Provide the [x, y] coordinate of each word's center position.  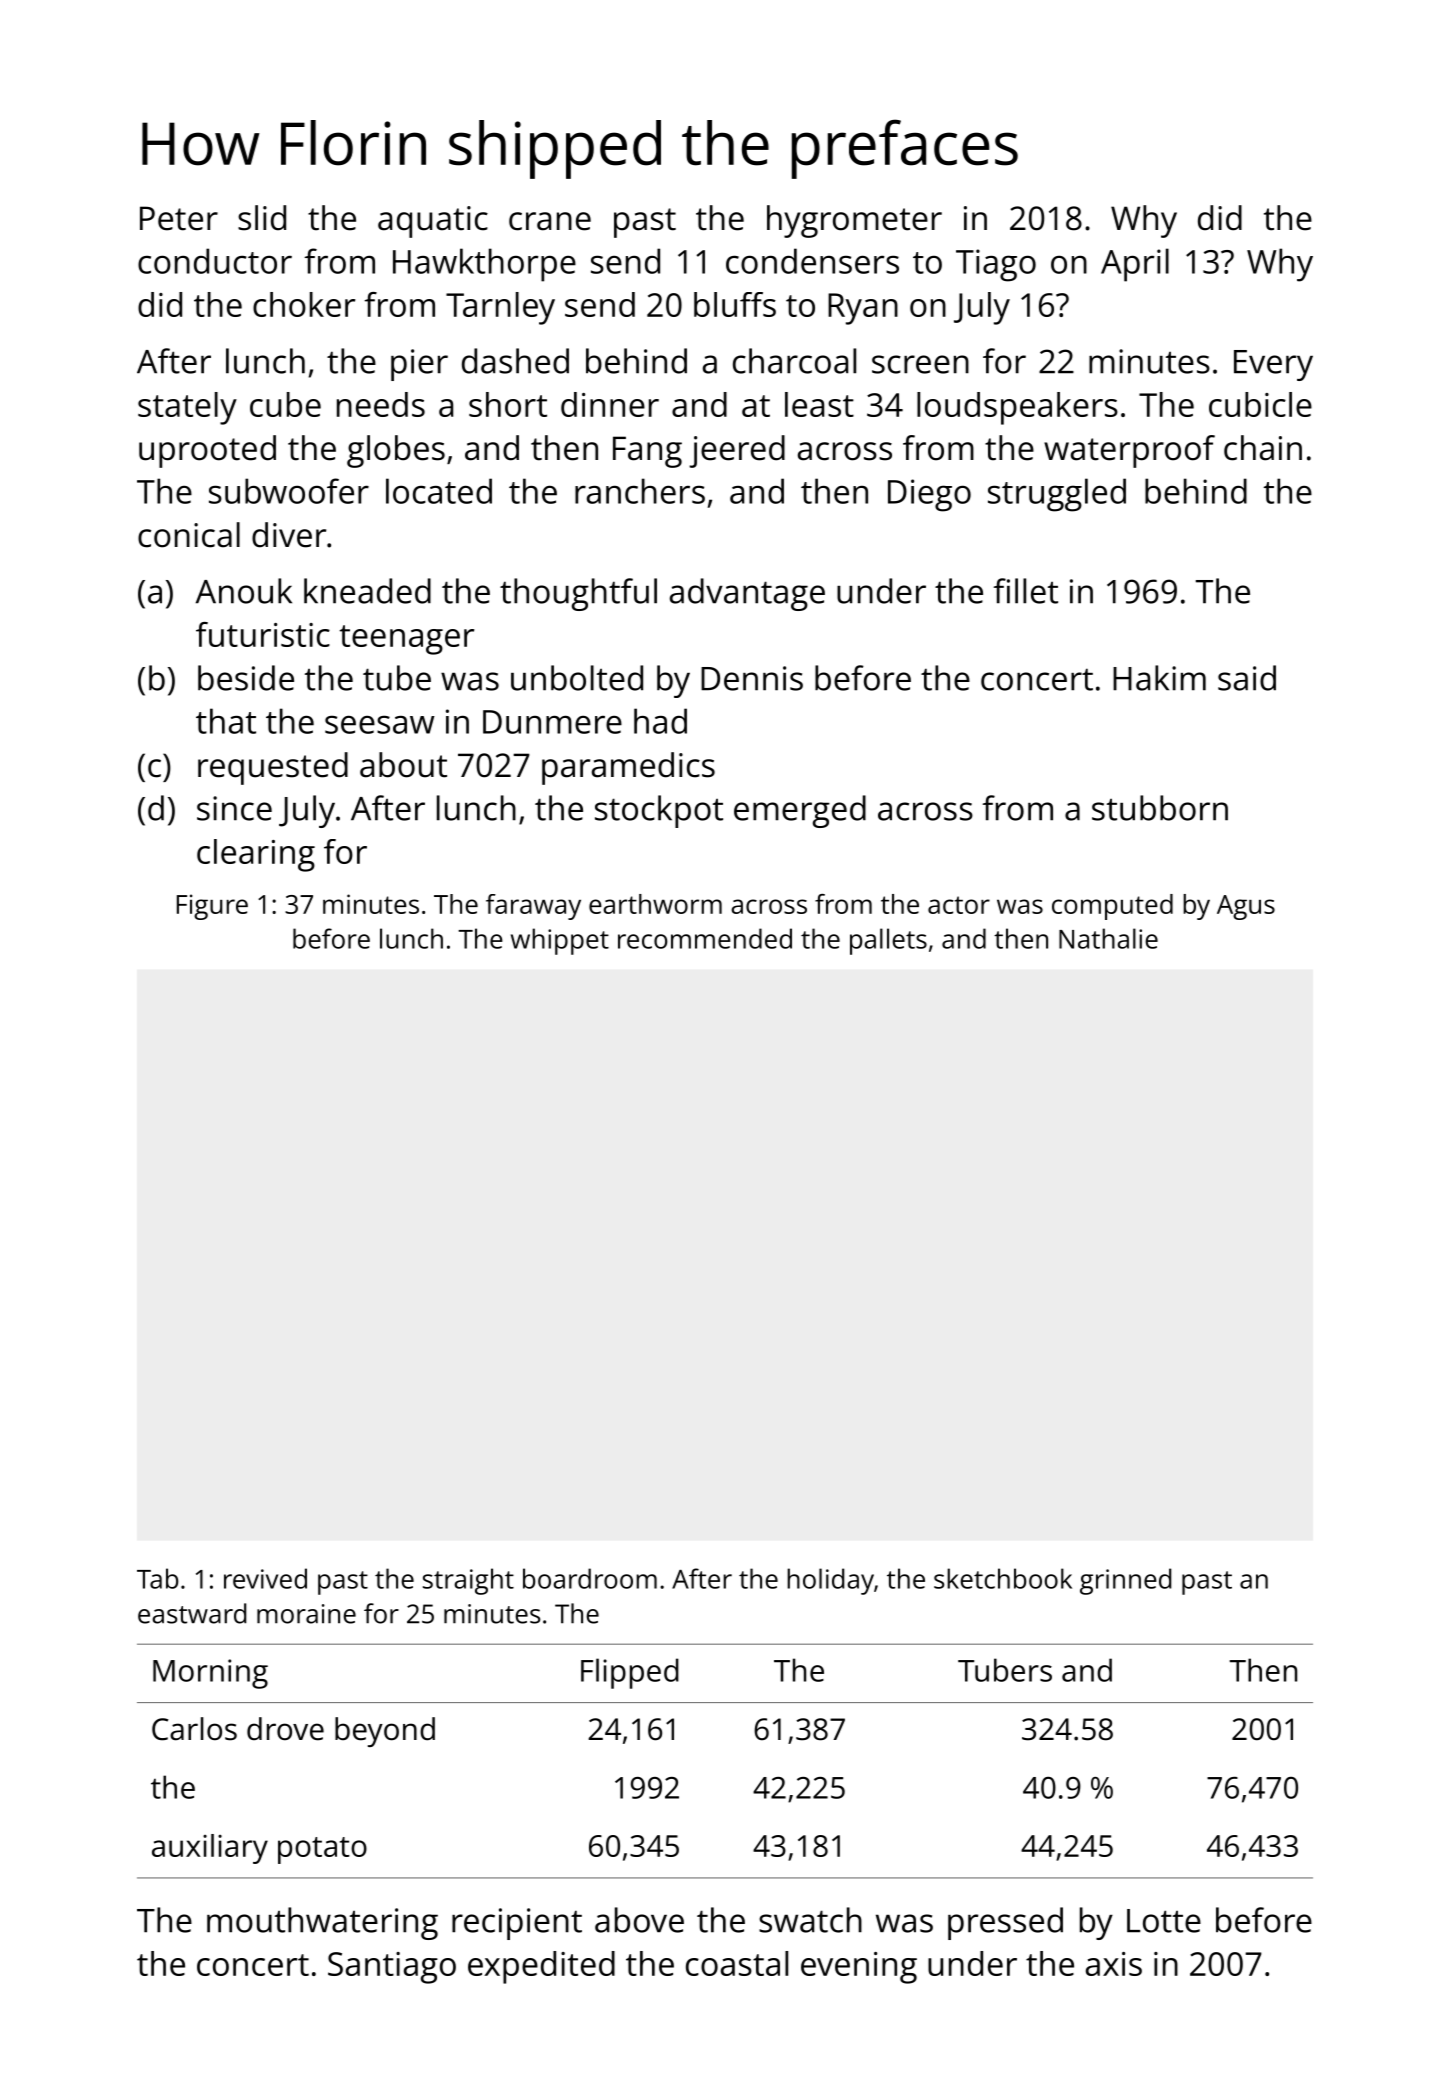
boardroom [590, 1578]
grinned [1125, 1581]
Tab [158, 1578]
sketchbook [1003, 1578]
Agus [1246, 907]
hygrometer [854, 221]
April [1135, 265]
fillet [1026, 591]
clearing [256, 855]
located [439, 491]
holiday [830, 1581]
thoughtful [578, 594]
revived [265, 1578]
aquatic [433, 222]
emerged [800, 811]
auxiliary [210, 1849]
